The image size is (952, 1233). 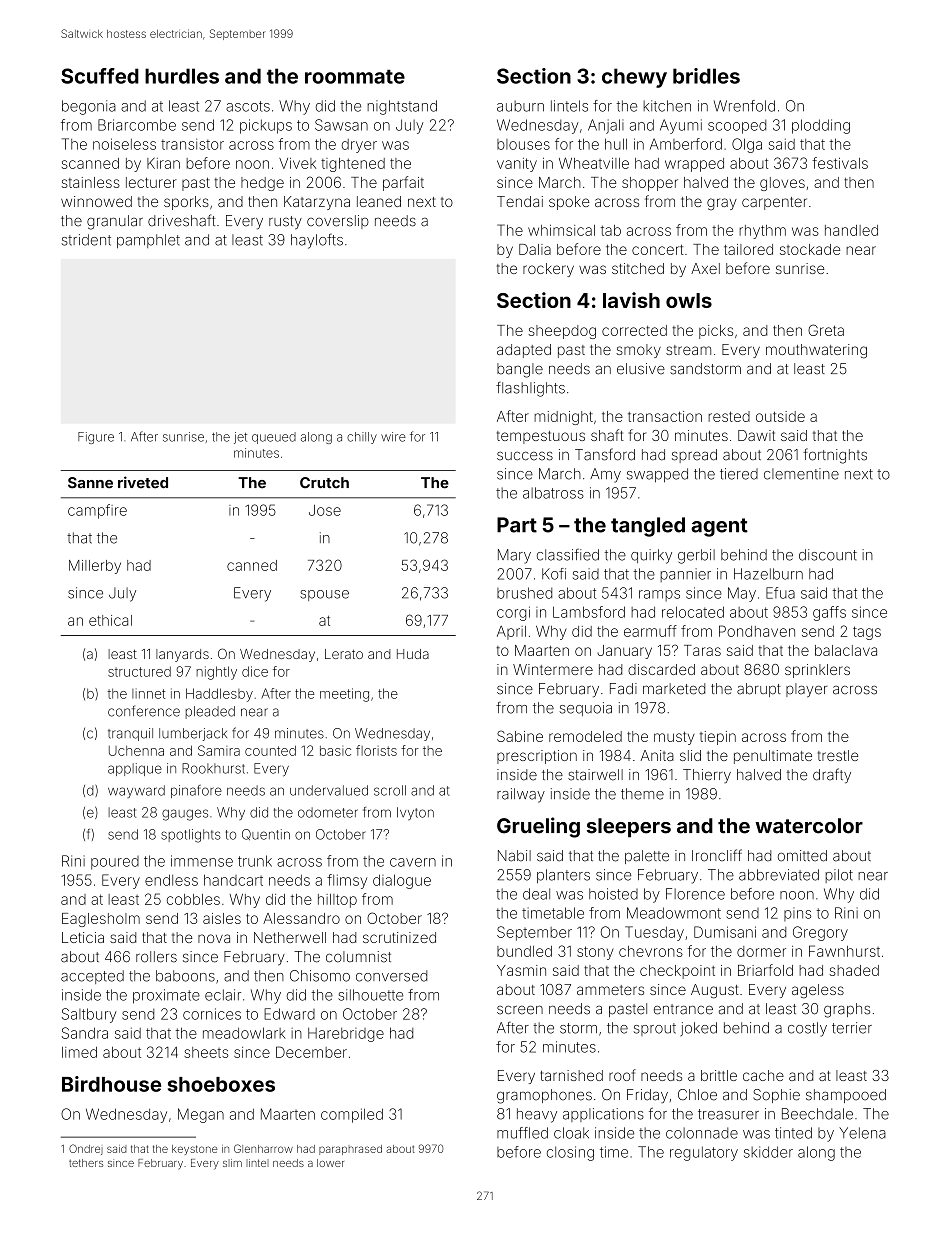 I want to click on bridles, so click(x=706, y=76).
